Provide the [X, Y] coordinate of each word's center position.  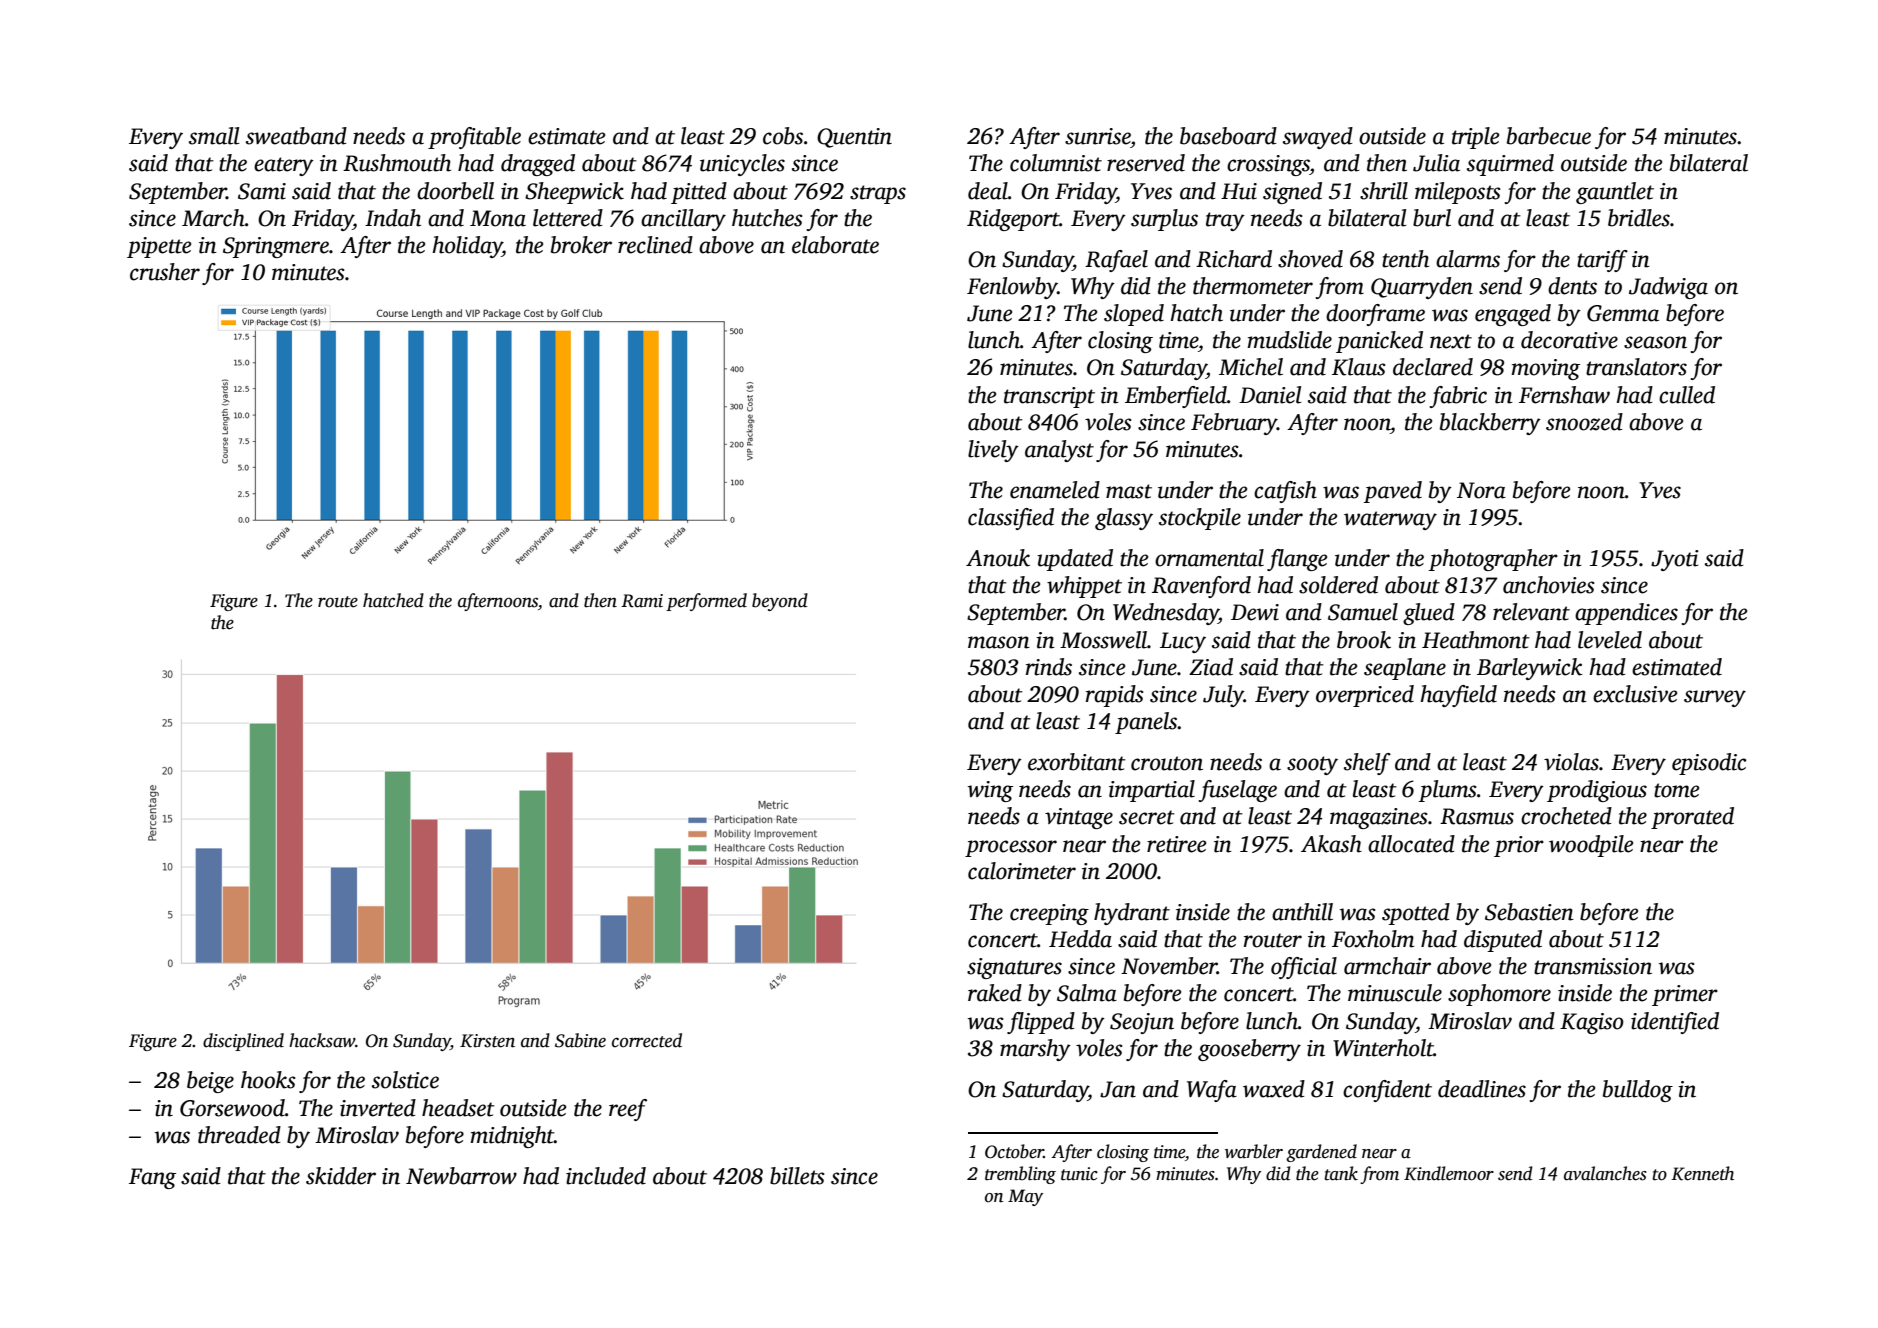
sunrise [1098, 136]
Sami [262, 191]
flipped [1041, 1023]
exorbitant [1077, 762]
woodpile [1591, 846]
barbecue [1549, 136]
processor [1011, 848]
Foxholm [1373, 939]
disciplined [243, 1042]
